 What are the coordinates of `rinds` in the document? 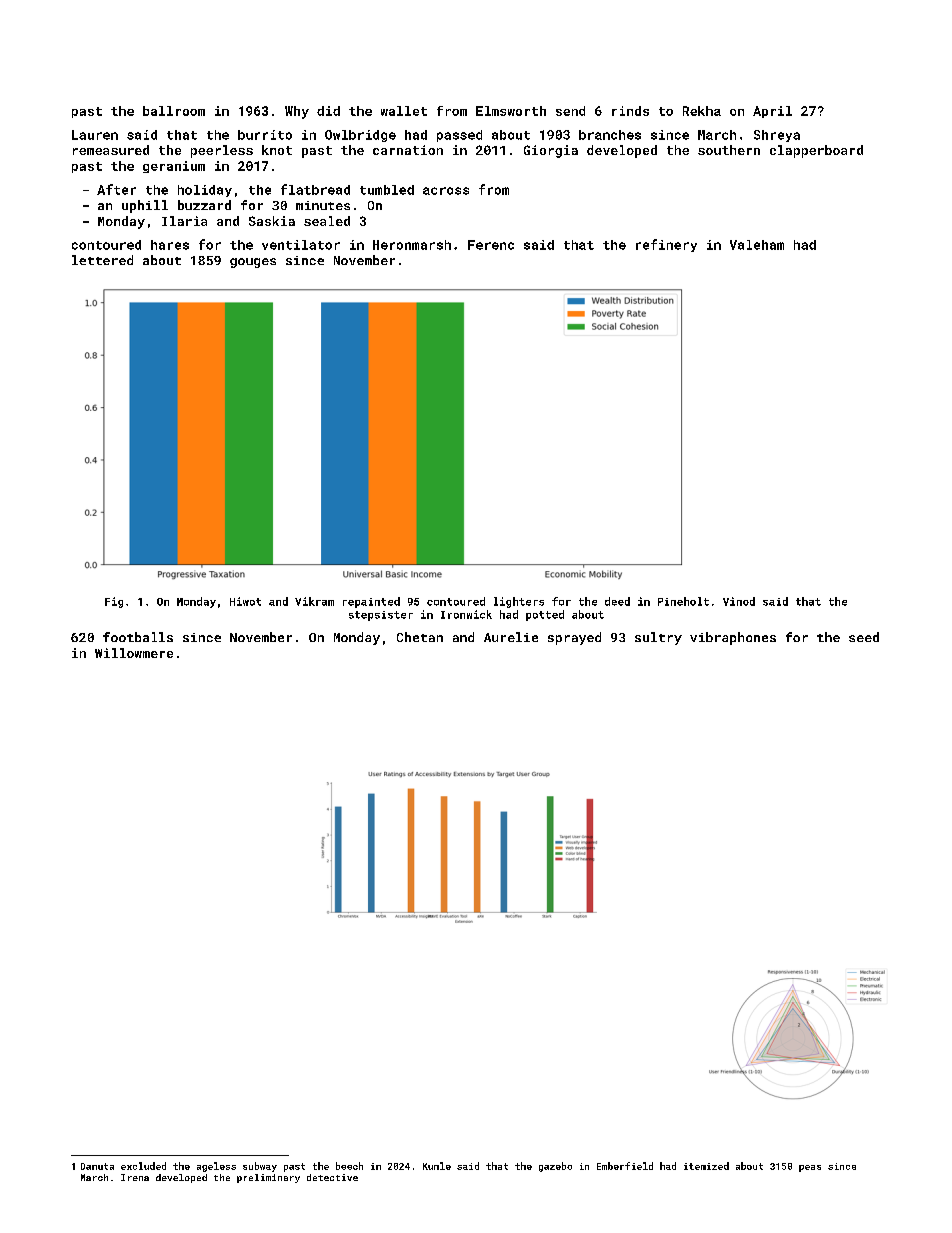 It's located at (630, 111).
